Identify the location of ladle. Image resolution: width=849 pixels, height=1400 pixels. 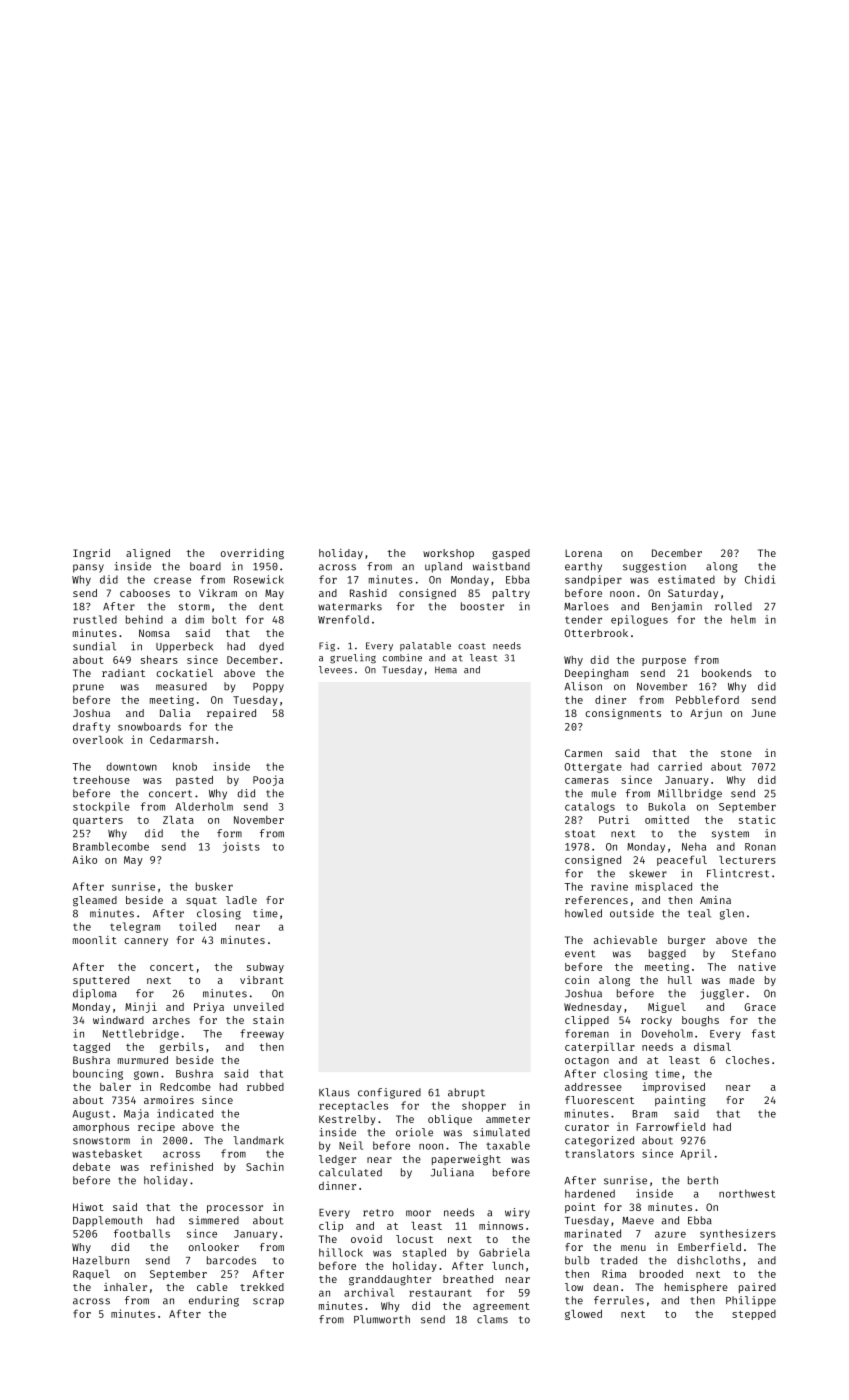
(241, 900).
